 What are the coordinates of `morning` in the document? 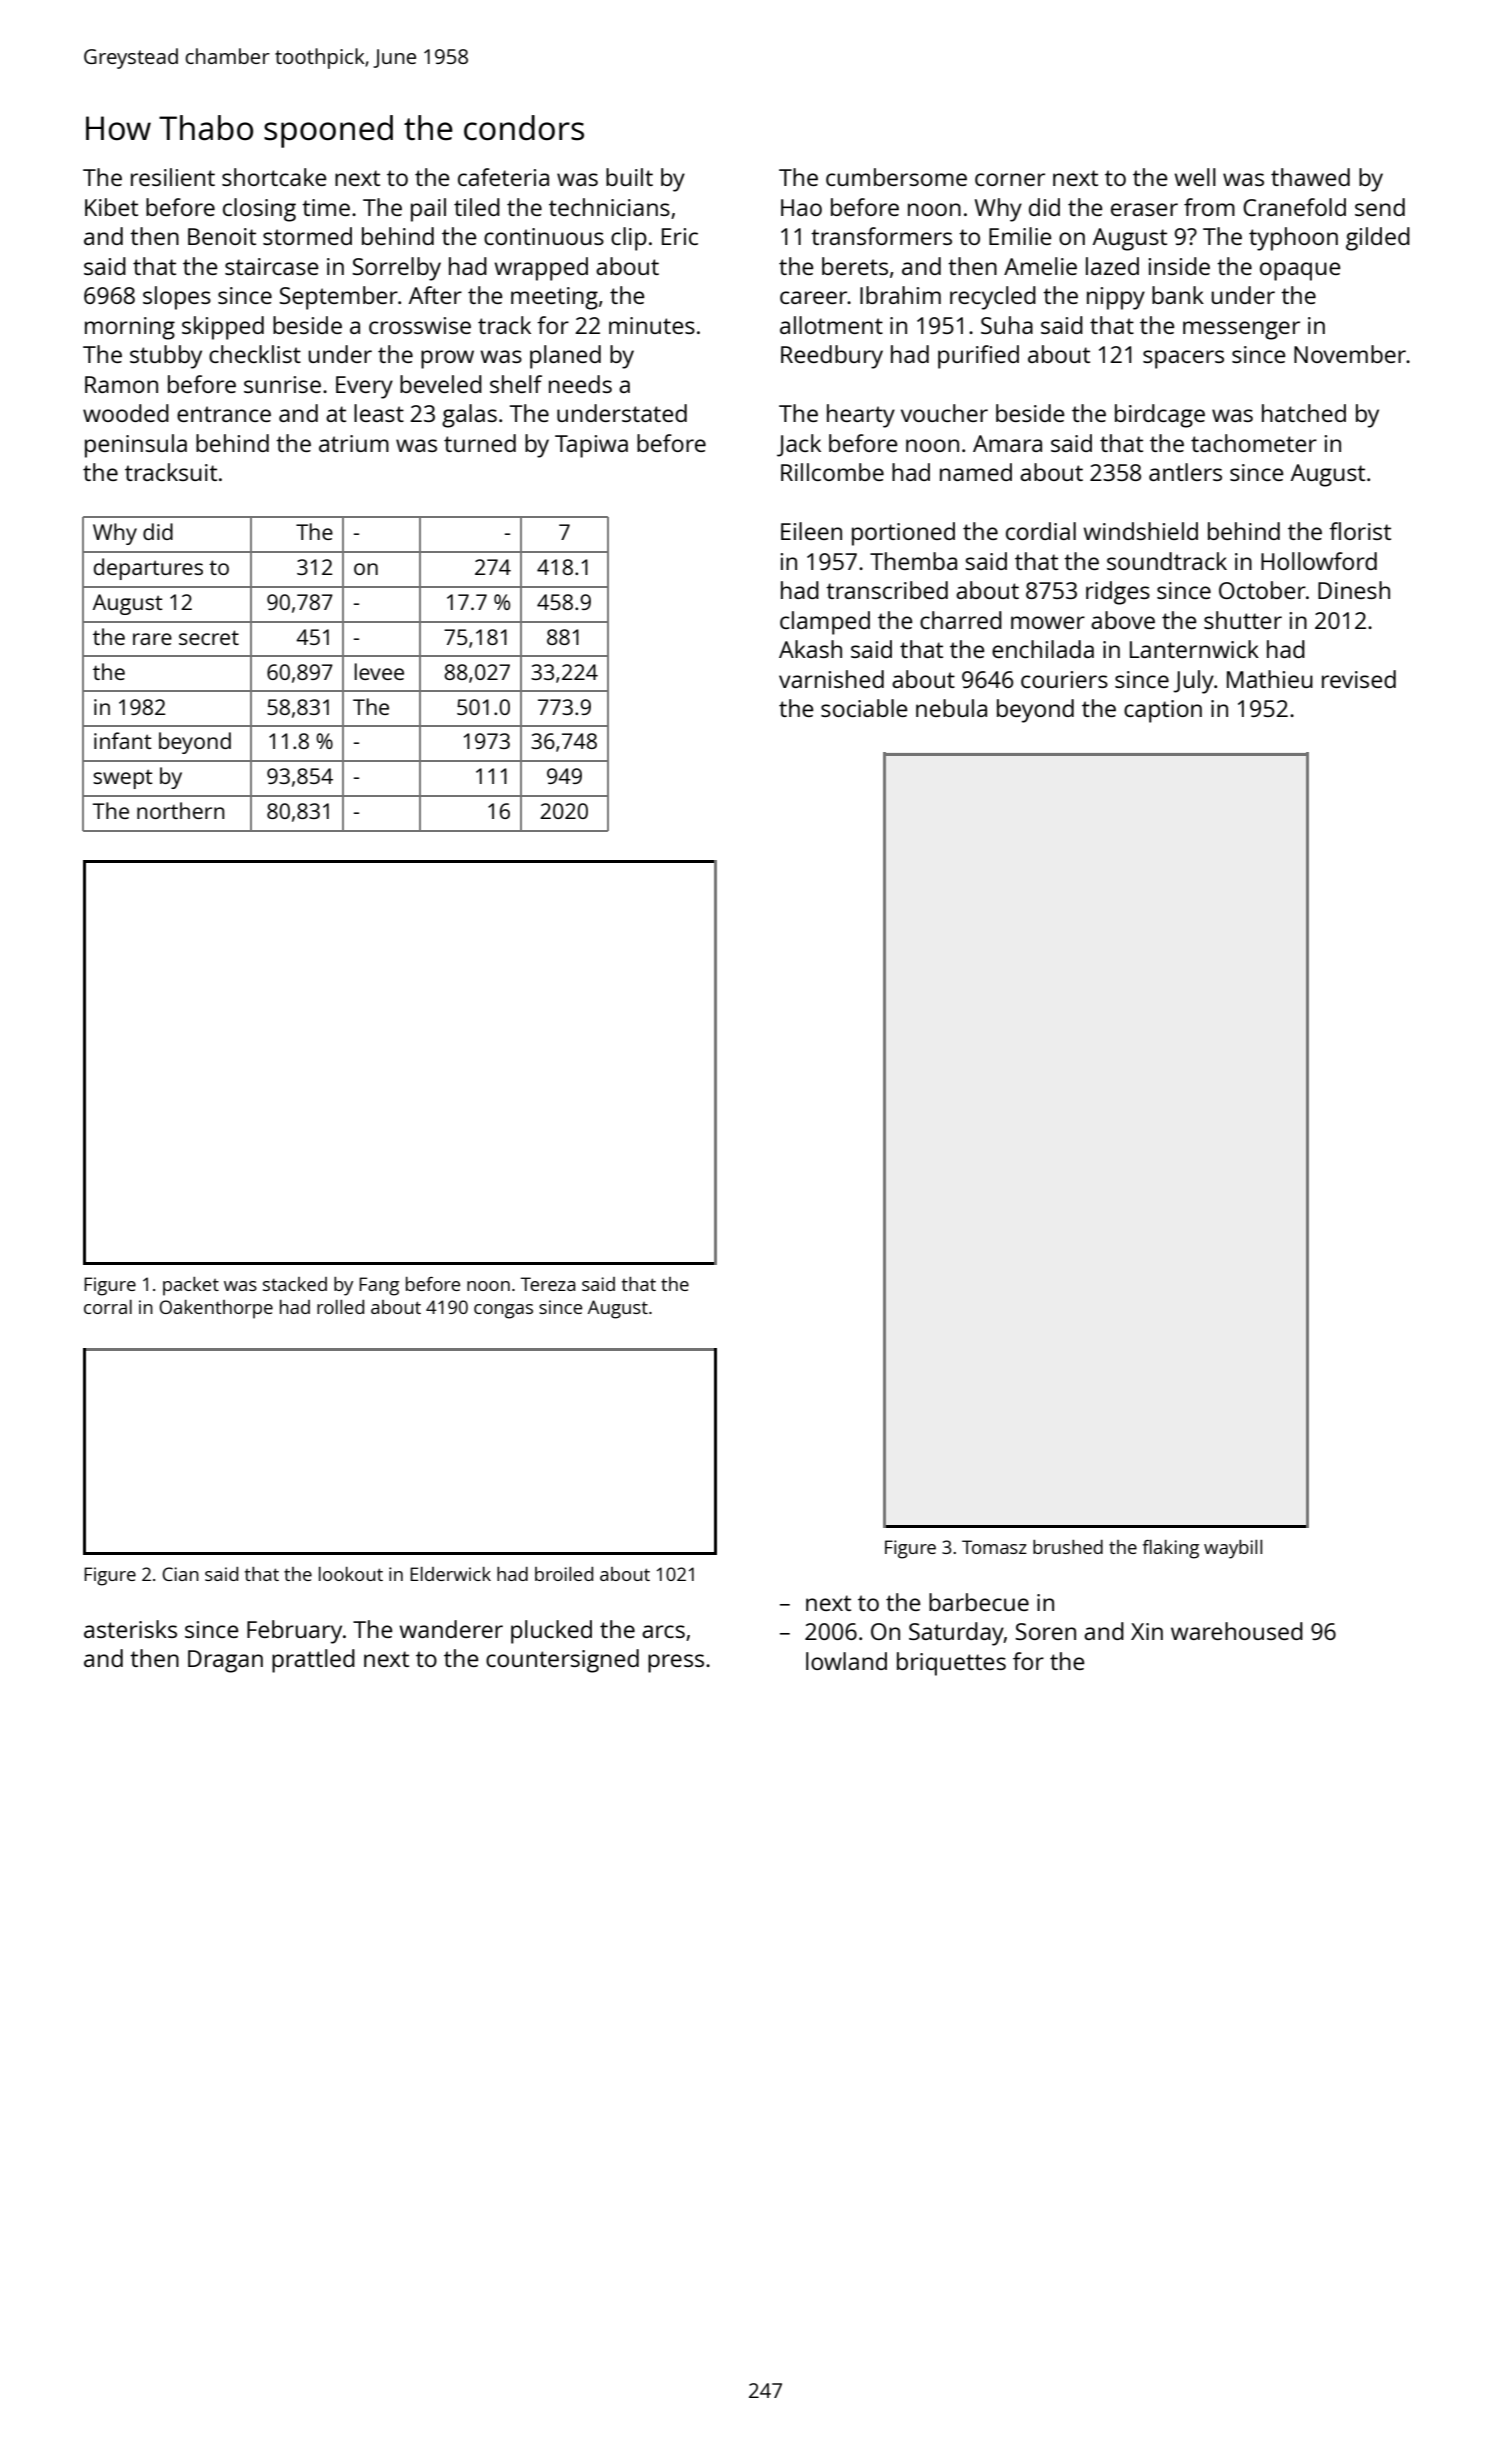 It's located at (130, 328).
